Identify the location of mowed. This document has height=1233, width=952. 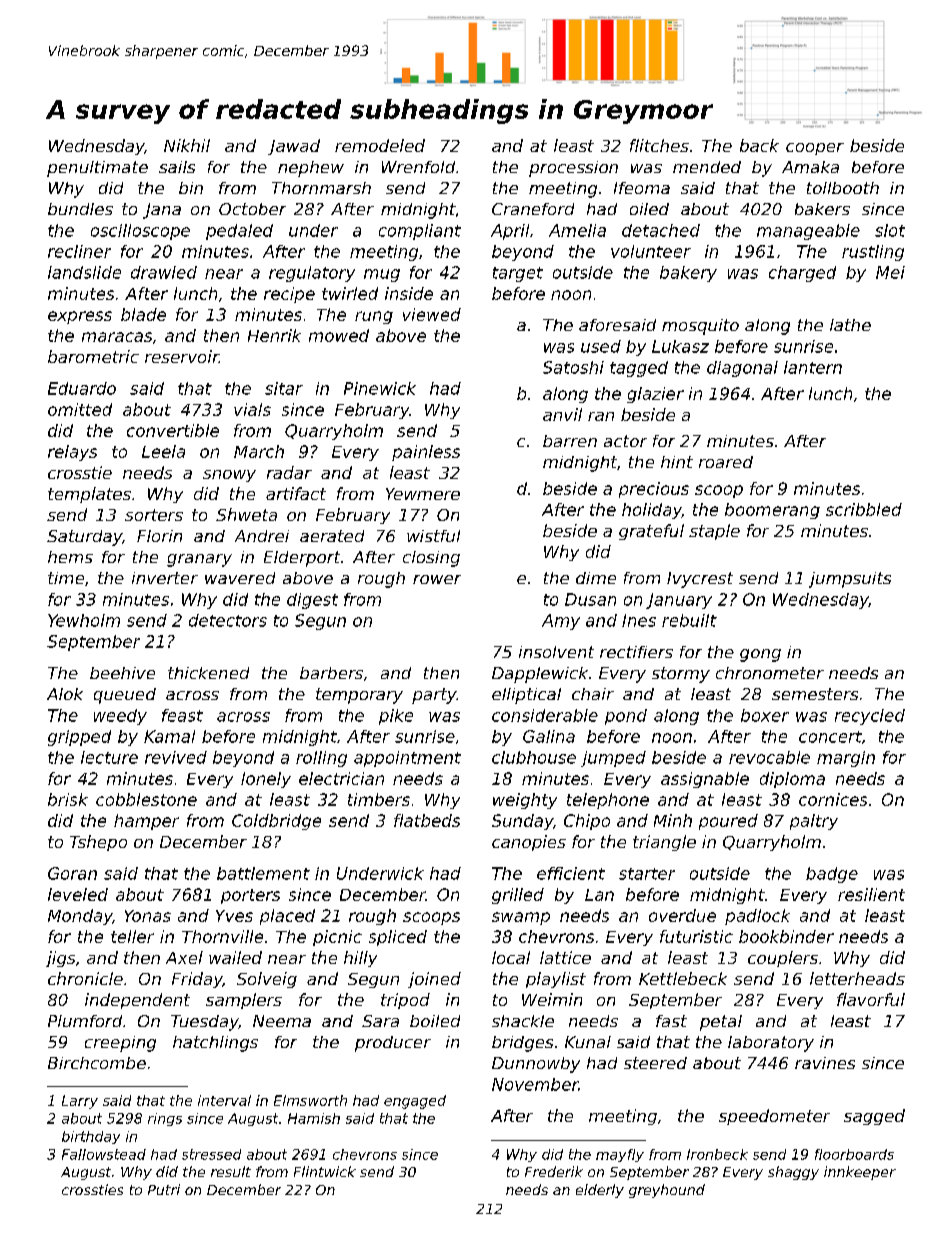
(339, 335).
